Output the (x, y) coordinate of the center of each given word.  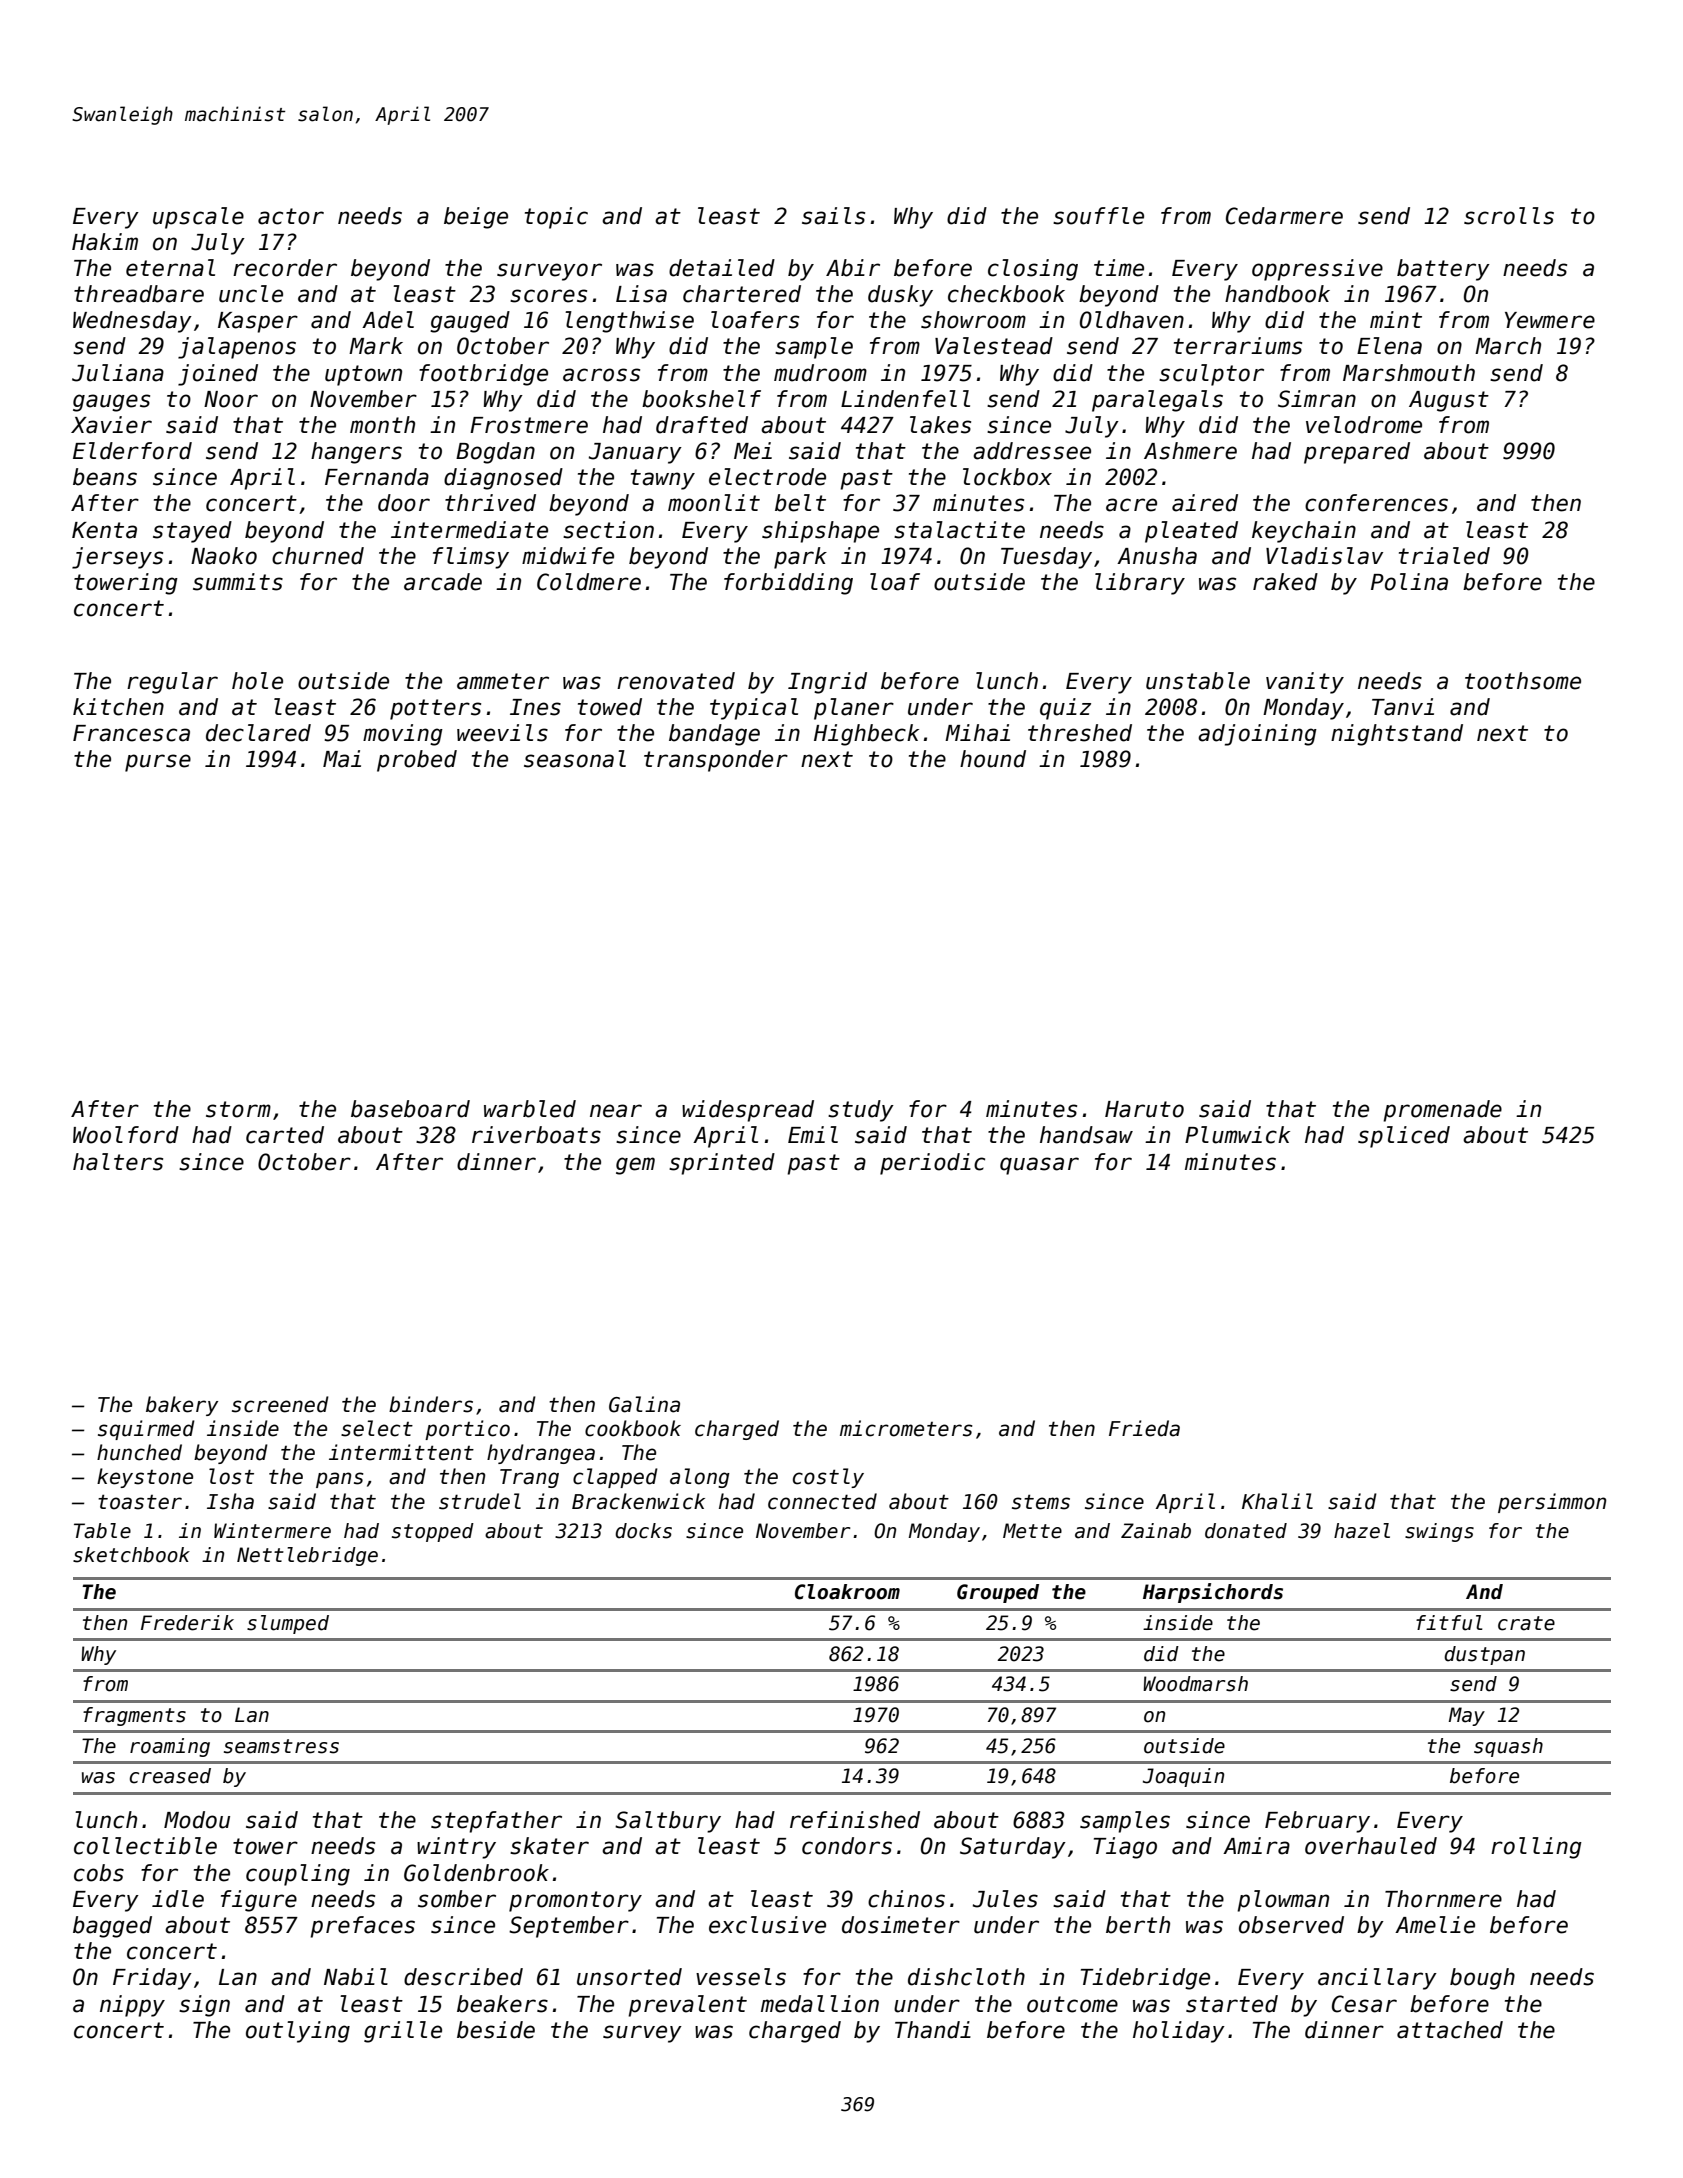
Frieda (1144, 1428)
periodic (932, 1164)
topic (556, 218)
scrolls (1509, 216)
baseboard (410, 1109)
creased (170, 1776)
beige (476, 218)
